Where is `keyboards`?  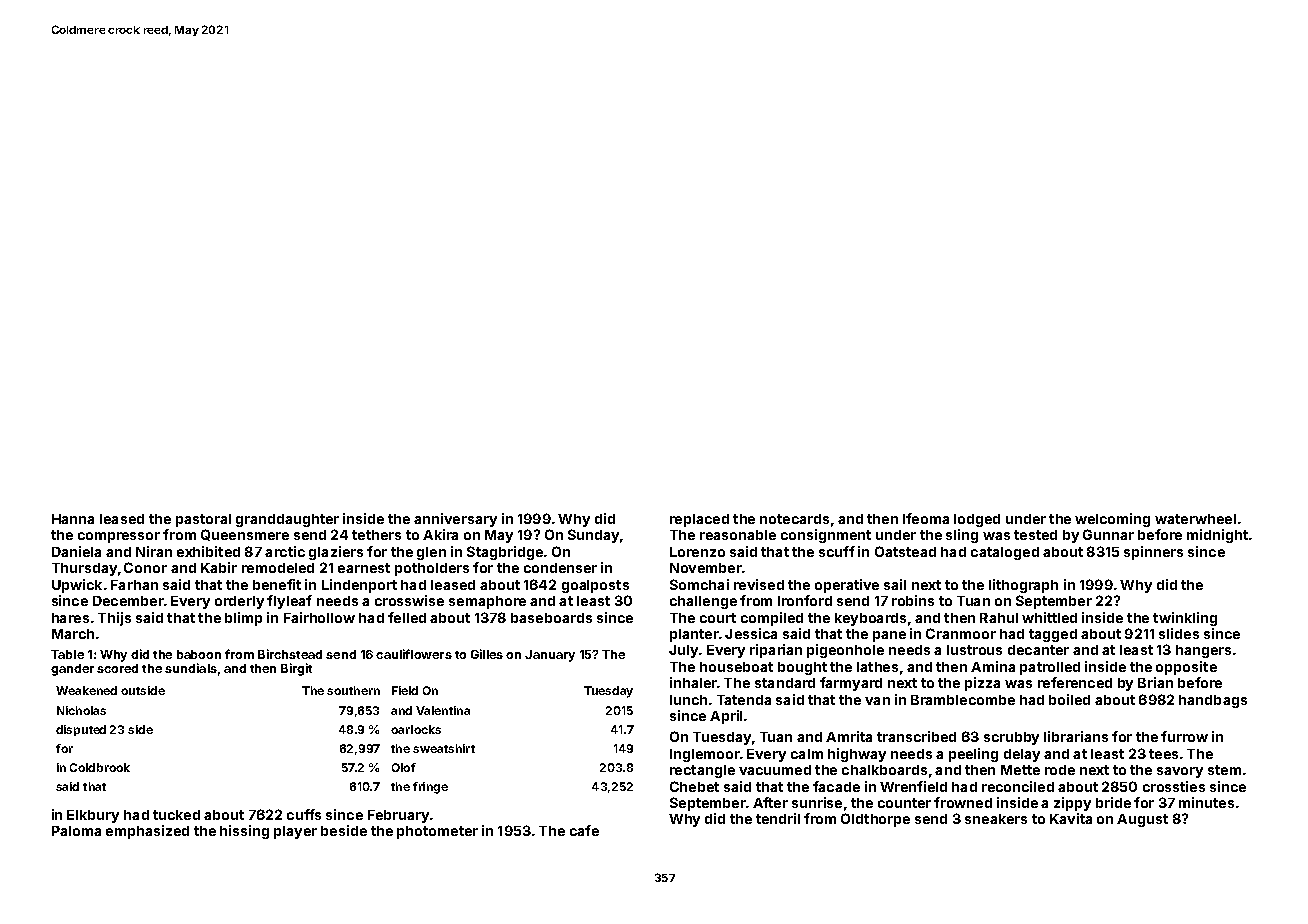 keyboards is located at coordinates (870, 619).
